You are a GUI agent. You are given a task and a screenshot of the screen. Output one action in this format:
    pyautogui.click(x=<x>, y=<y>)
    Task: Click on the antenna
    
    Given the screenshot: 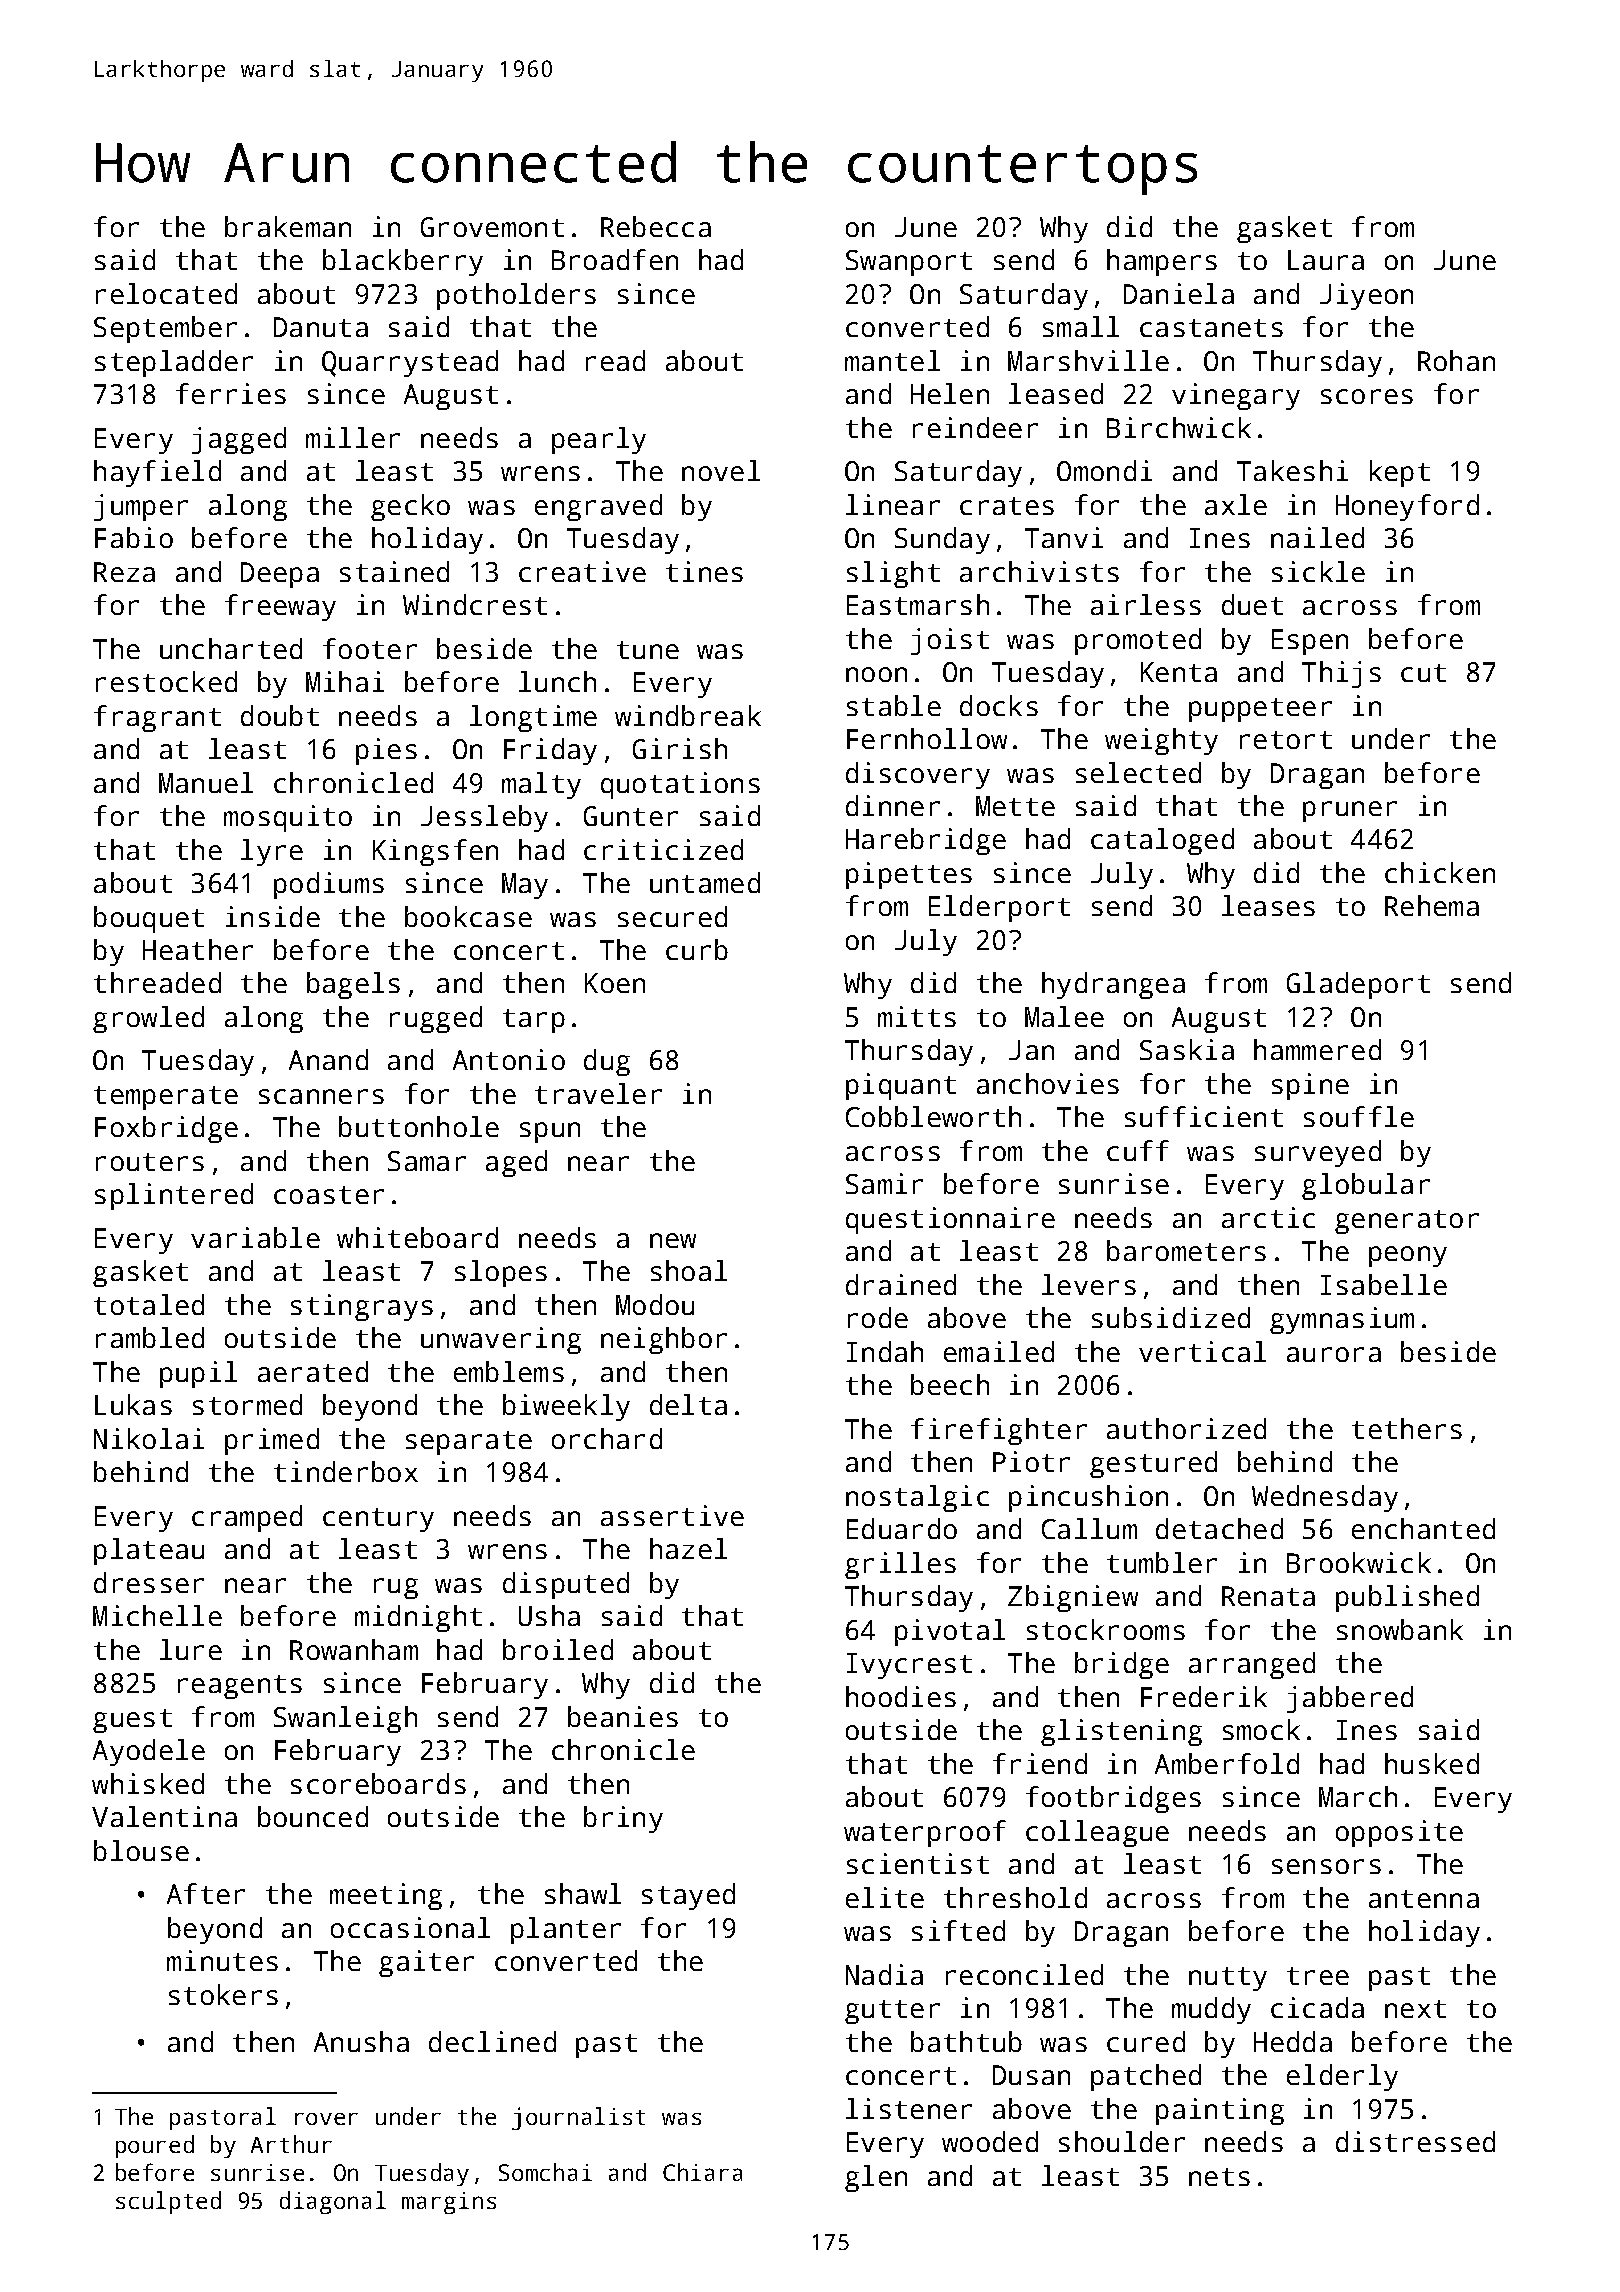 What is the action you would take?
    pyautogui.click(x=1424, y=1899)
